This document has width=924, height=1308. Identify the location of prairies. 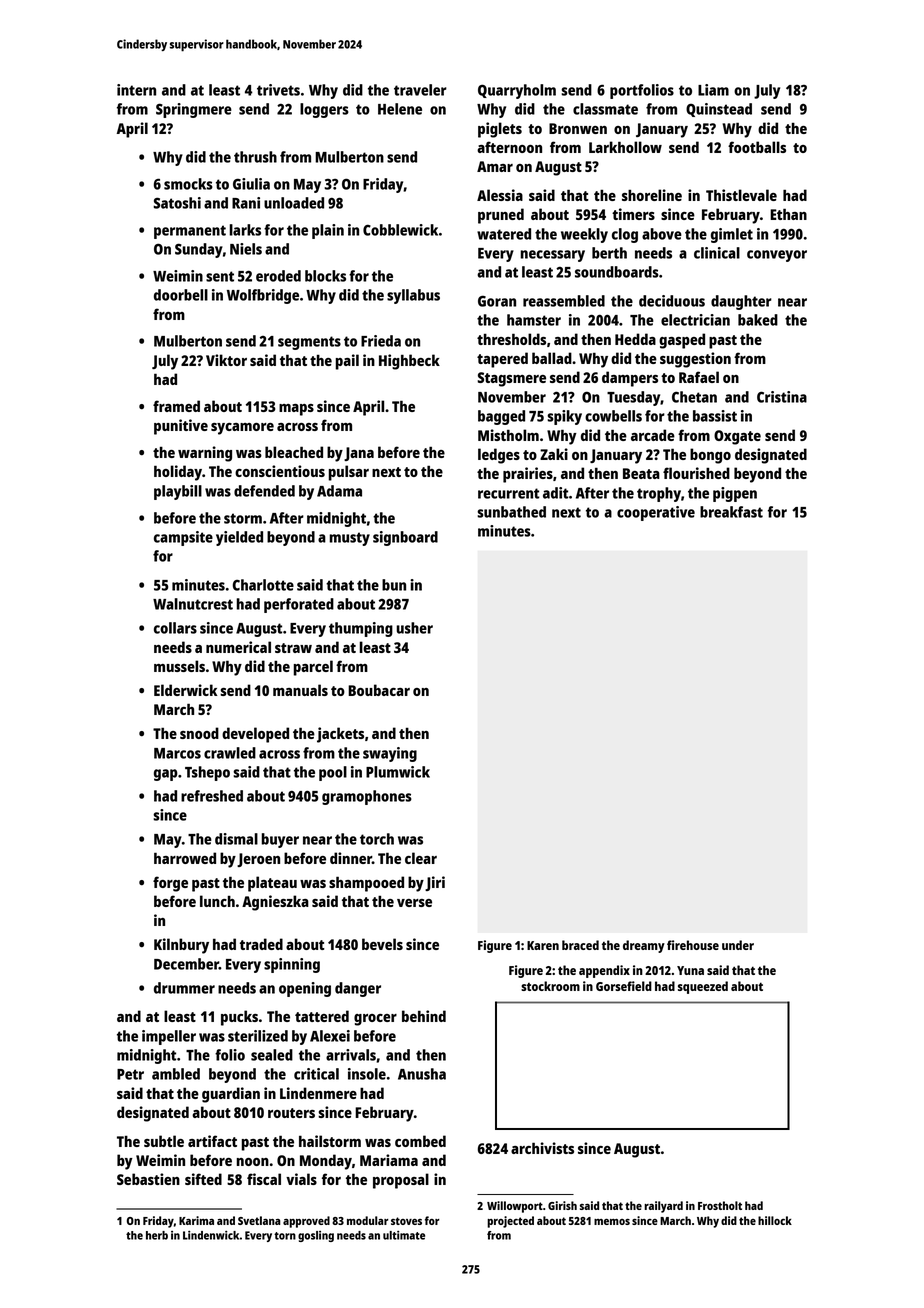
(528, 475).
